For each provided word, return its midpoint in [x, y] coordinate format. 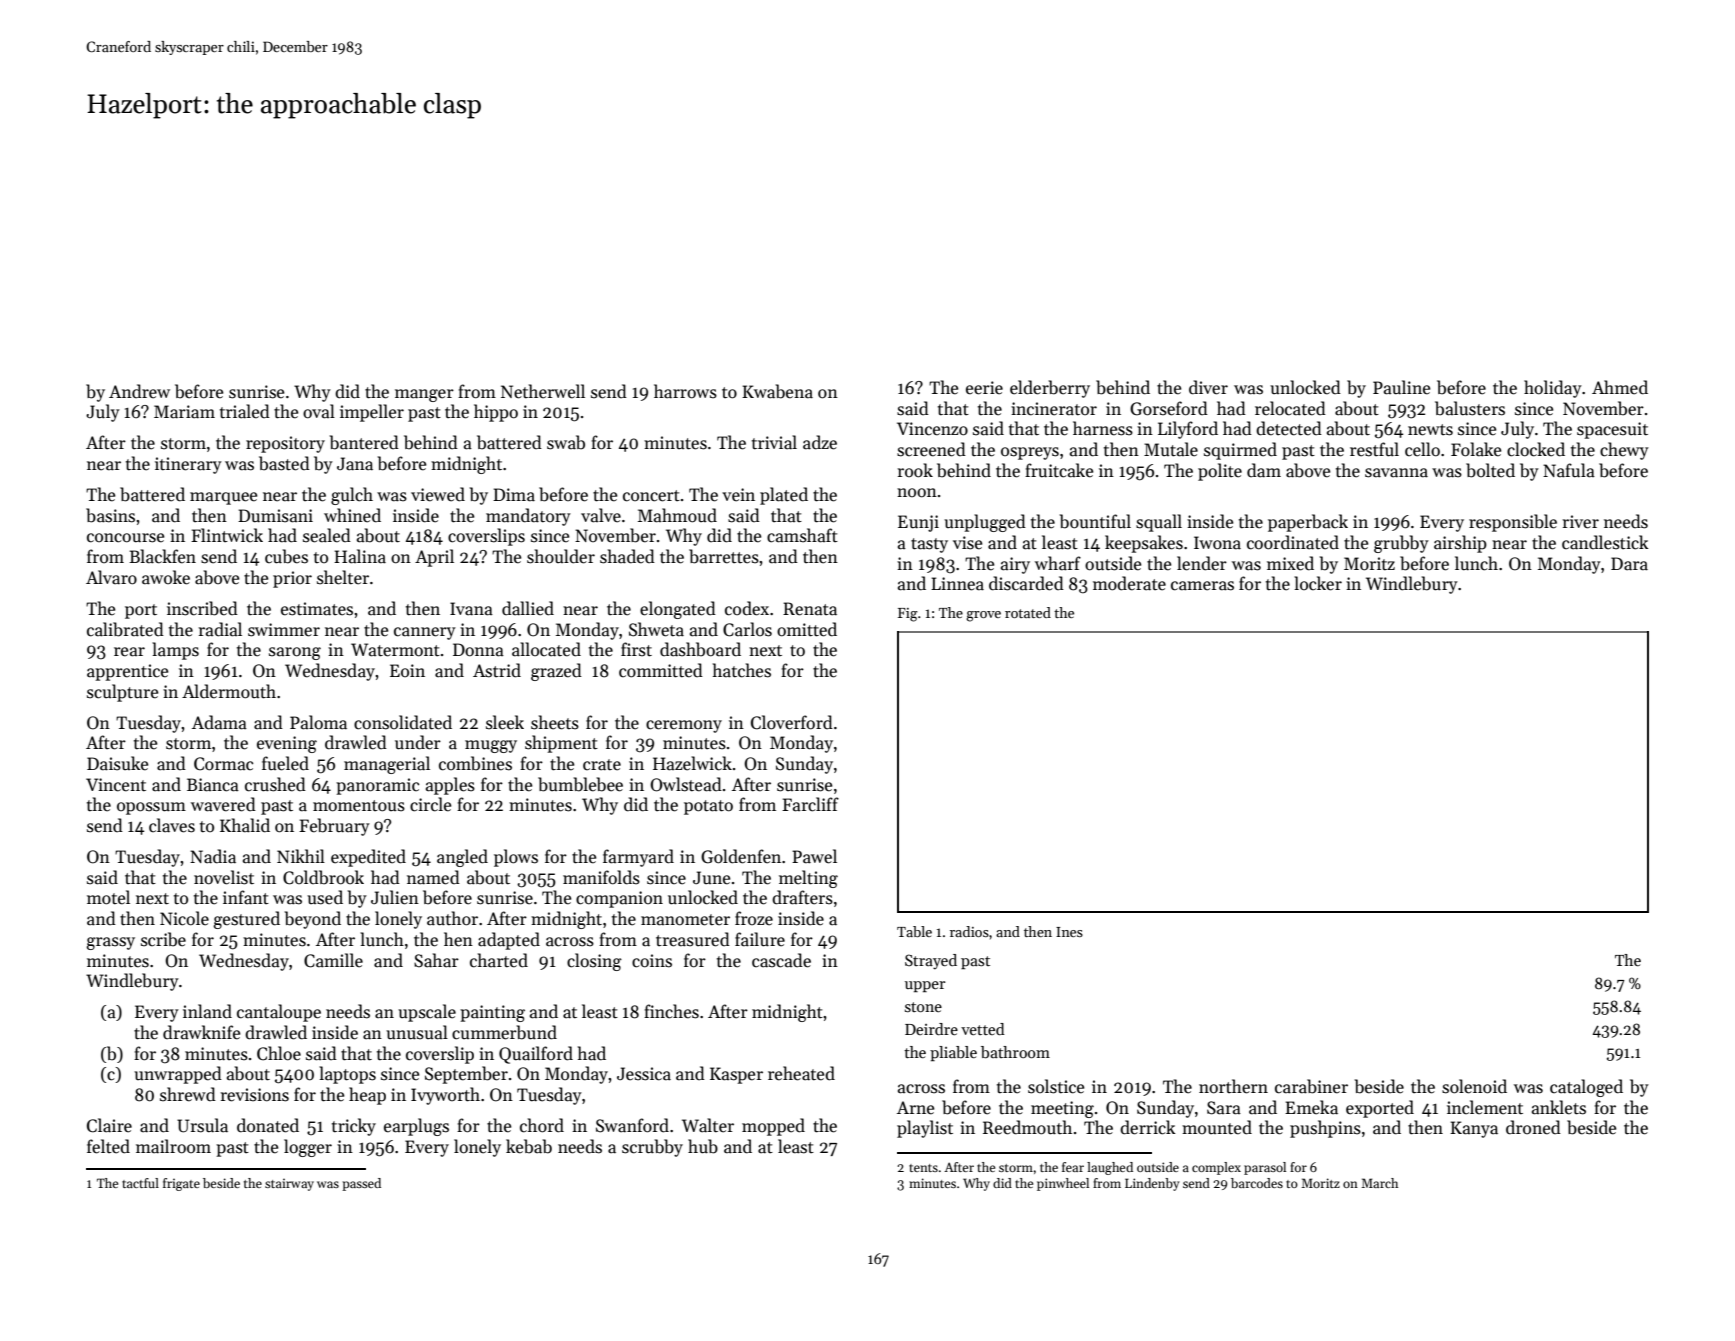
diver [1208, 387]
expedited [368, 858]
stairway [289, 1185]
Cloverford [792, 722]
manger [424, 395]
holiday [1553, 389]
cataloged [1586, 1088]
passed [361, 1184]
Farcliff [810, 804]
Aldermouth [229, 691]
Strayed [931, 962]
